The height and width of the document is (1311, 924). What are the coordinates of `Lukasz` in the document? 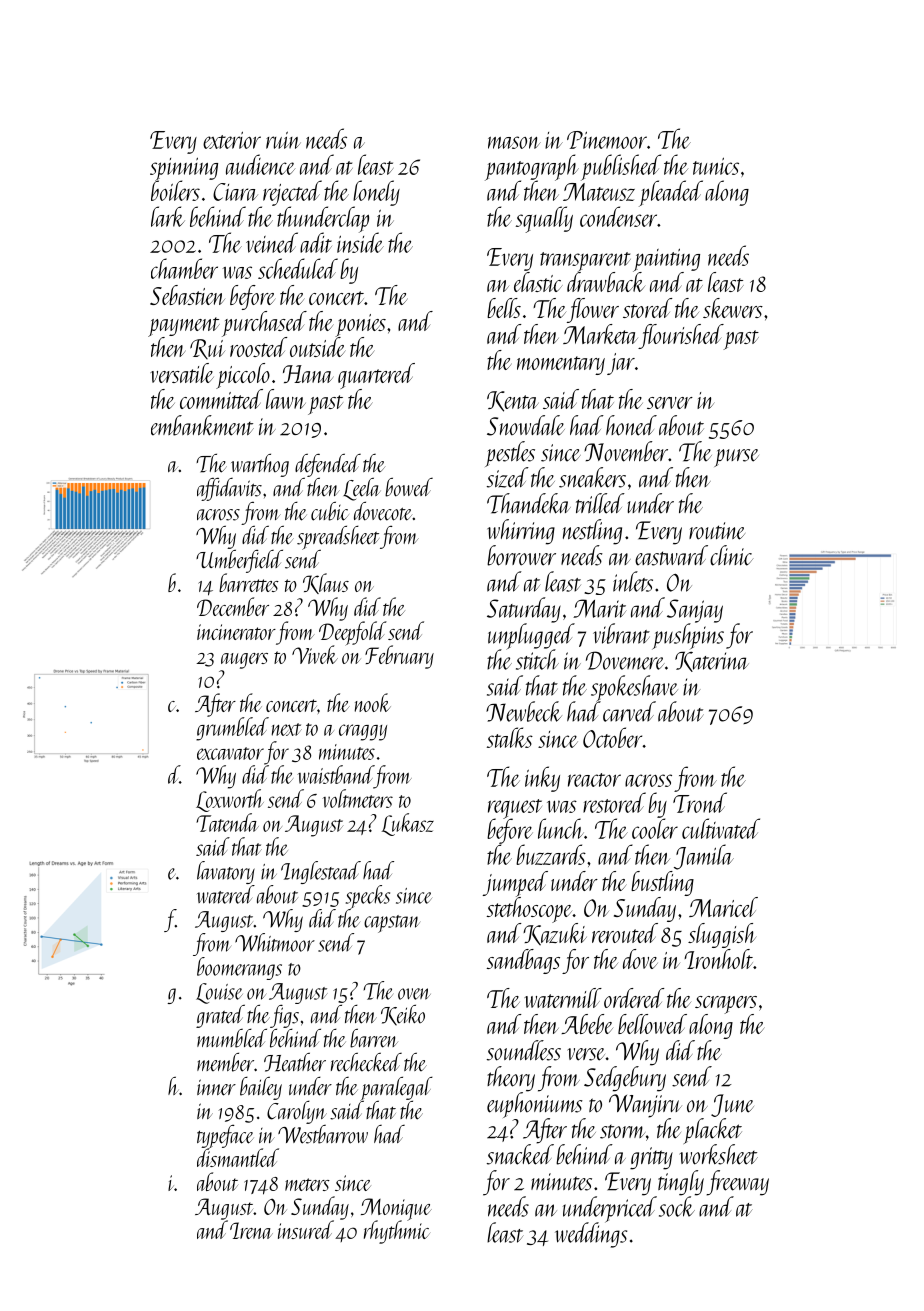 It's located at (407, 824).
